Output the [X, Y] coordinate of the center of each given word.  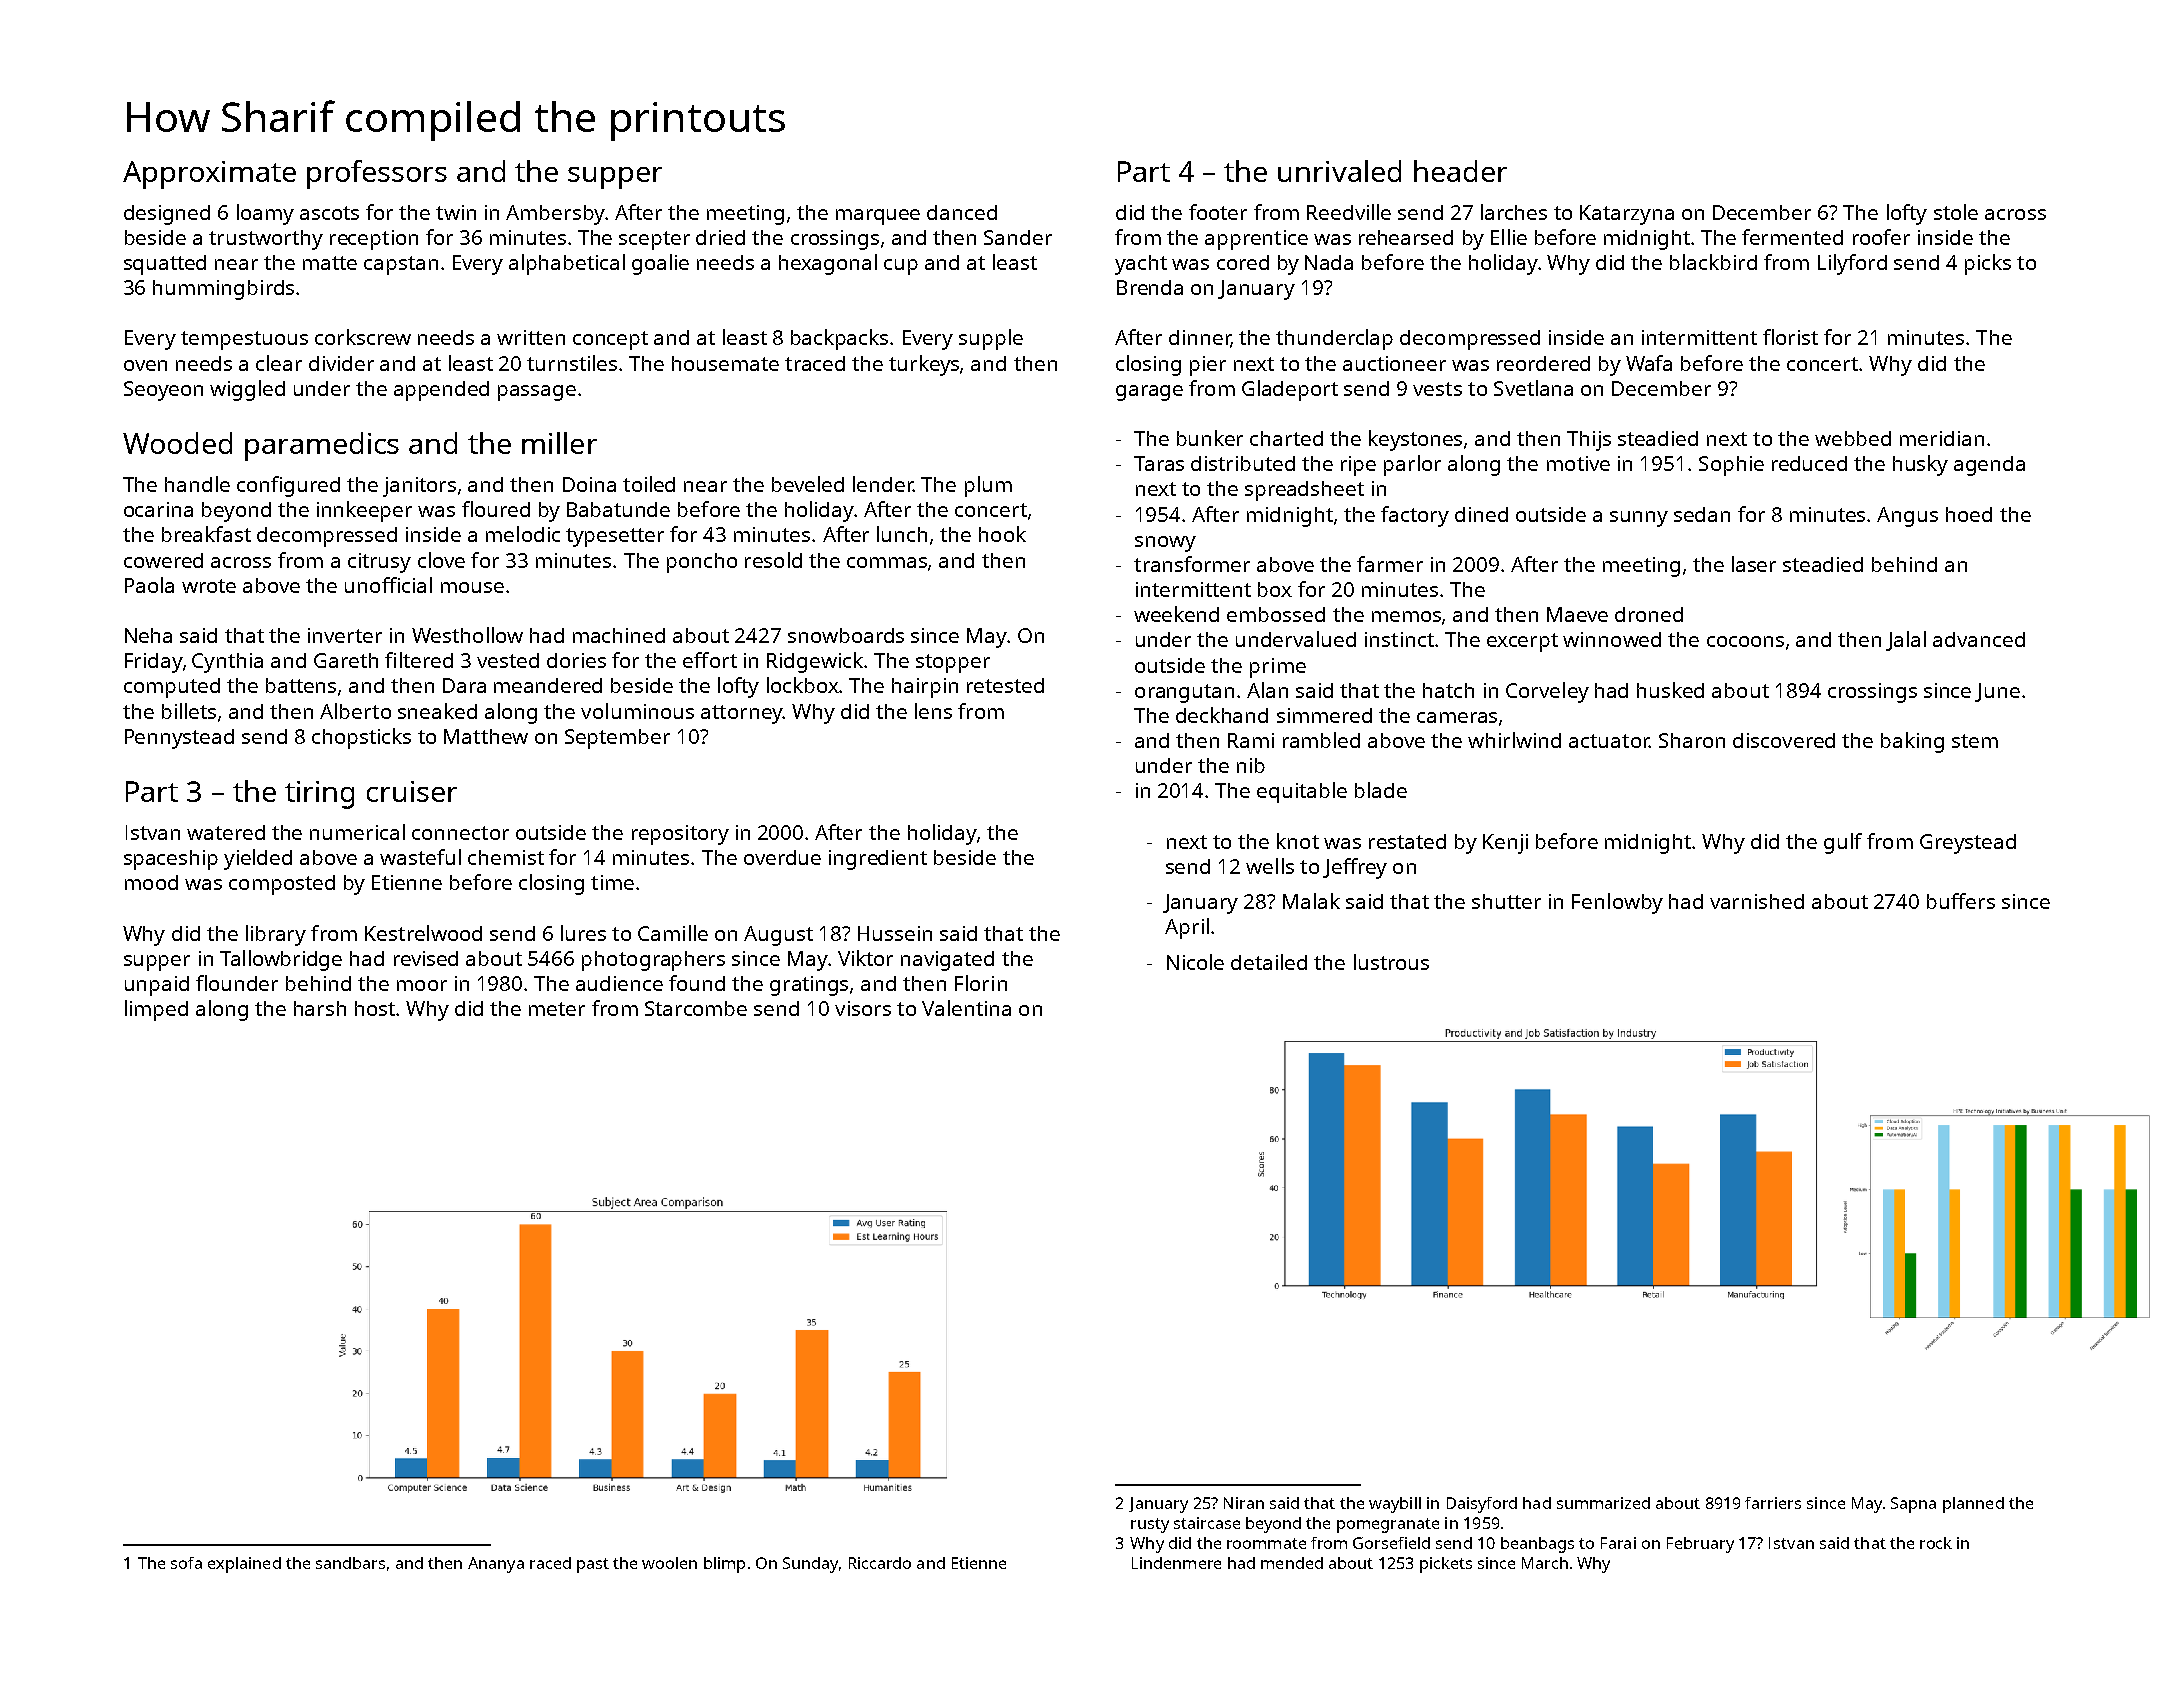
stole [1956, 212]
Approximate [209, 175]
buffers [1961, 901]
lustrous [1391, 962]
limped [156, 1010]
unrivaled [1339, 171]
